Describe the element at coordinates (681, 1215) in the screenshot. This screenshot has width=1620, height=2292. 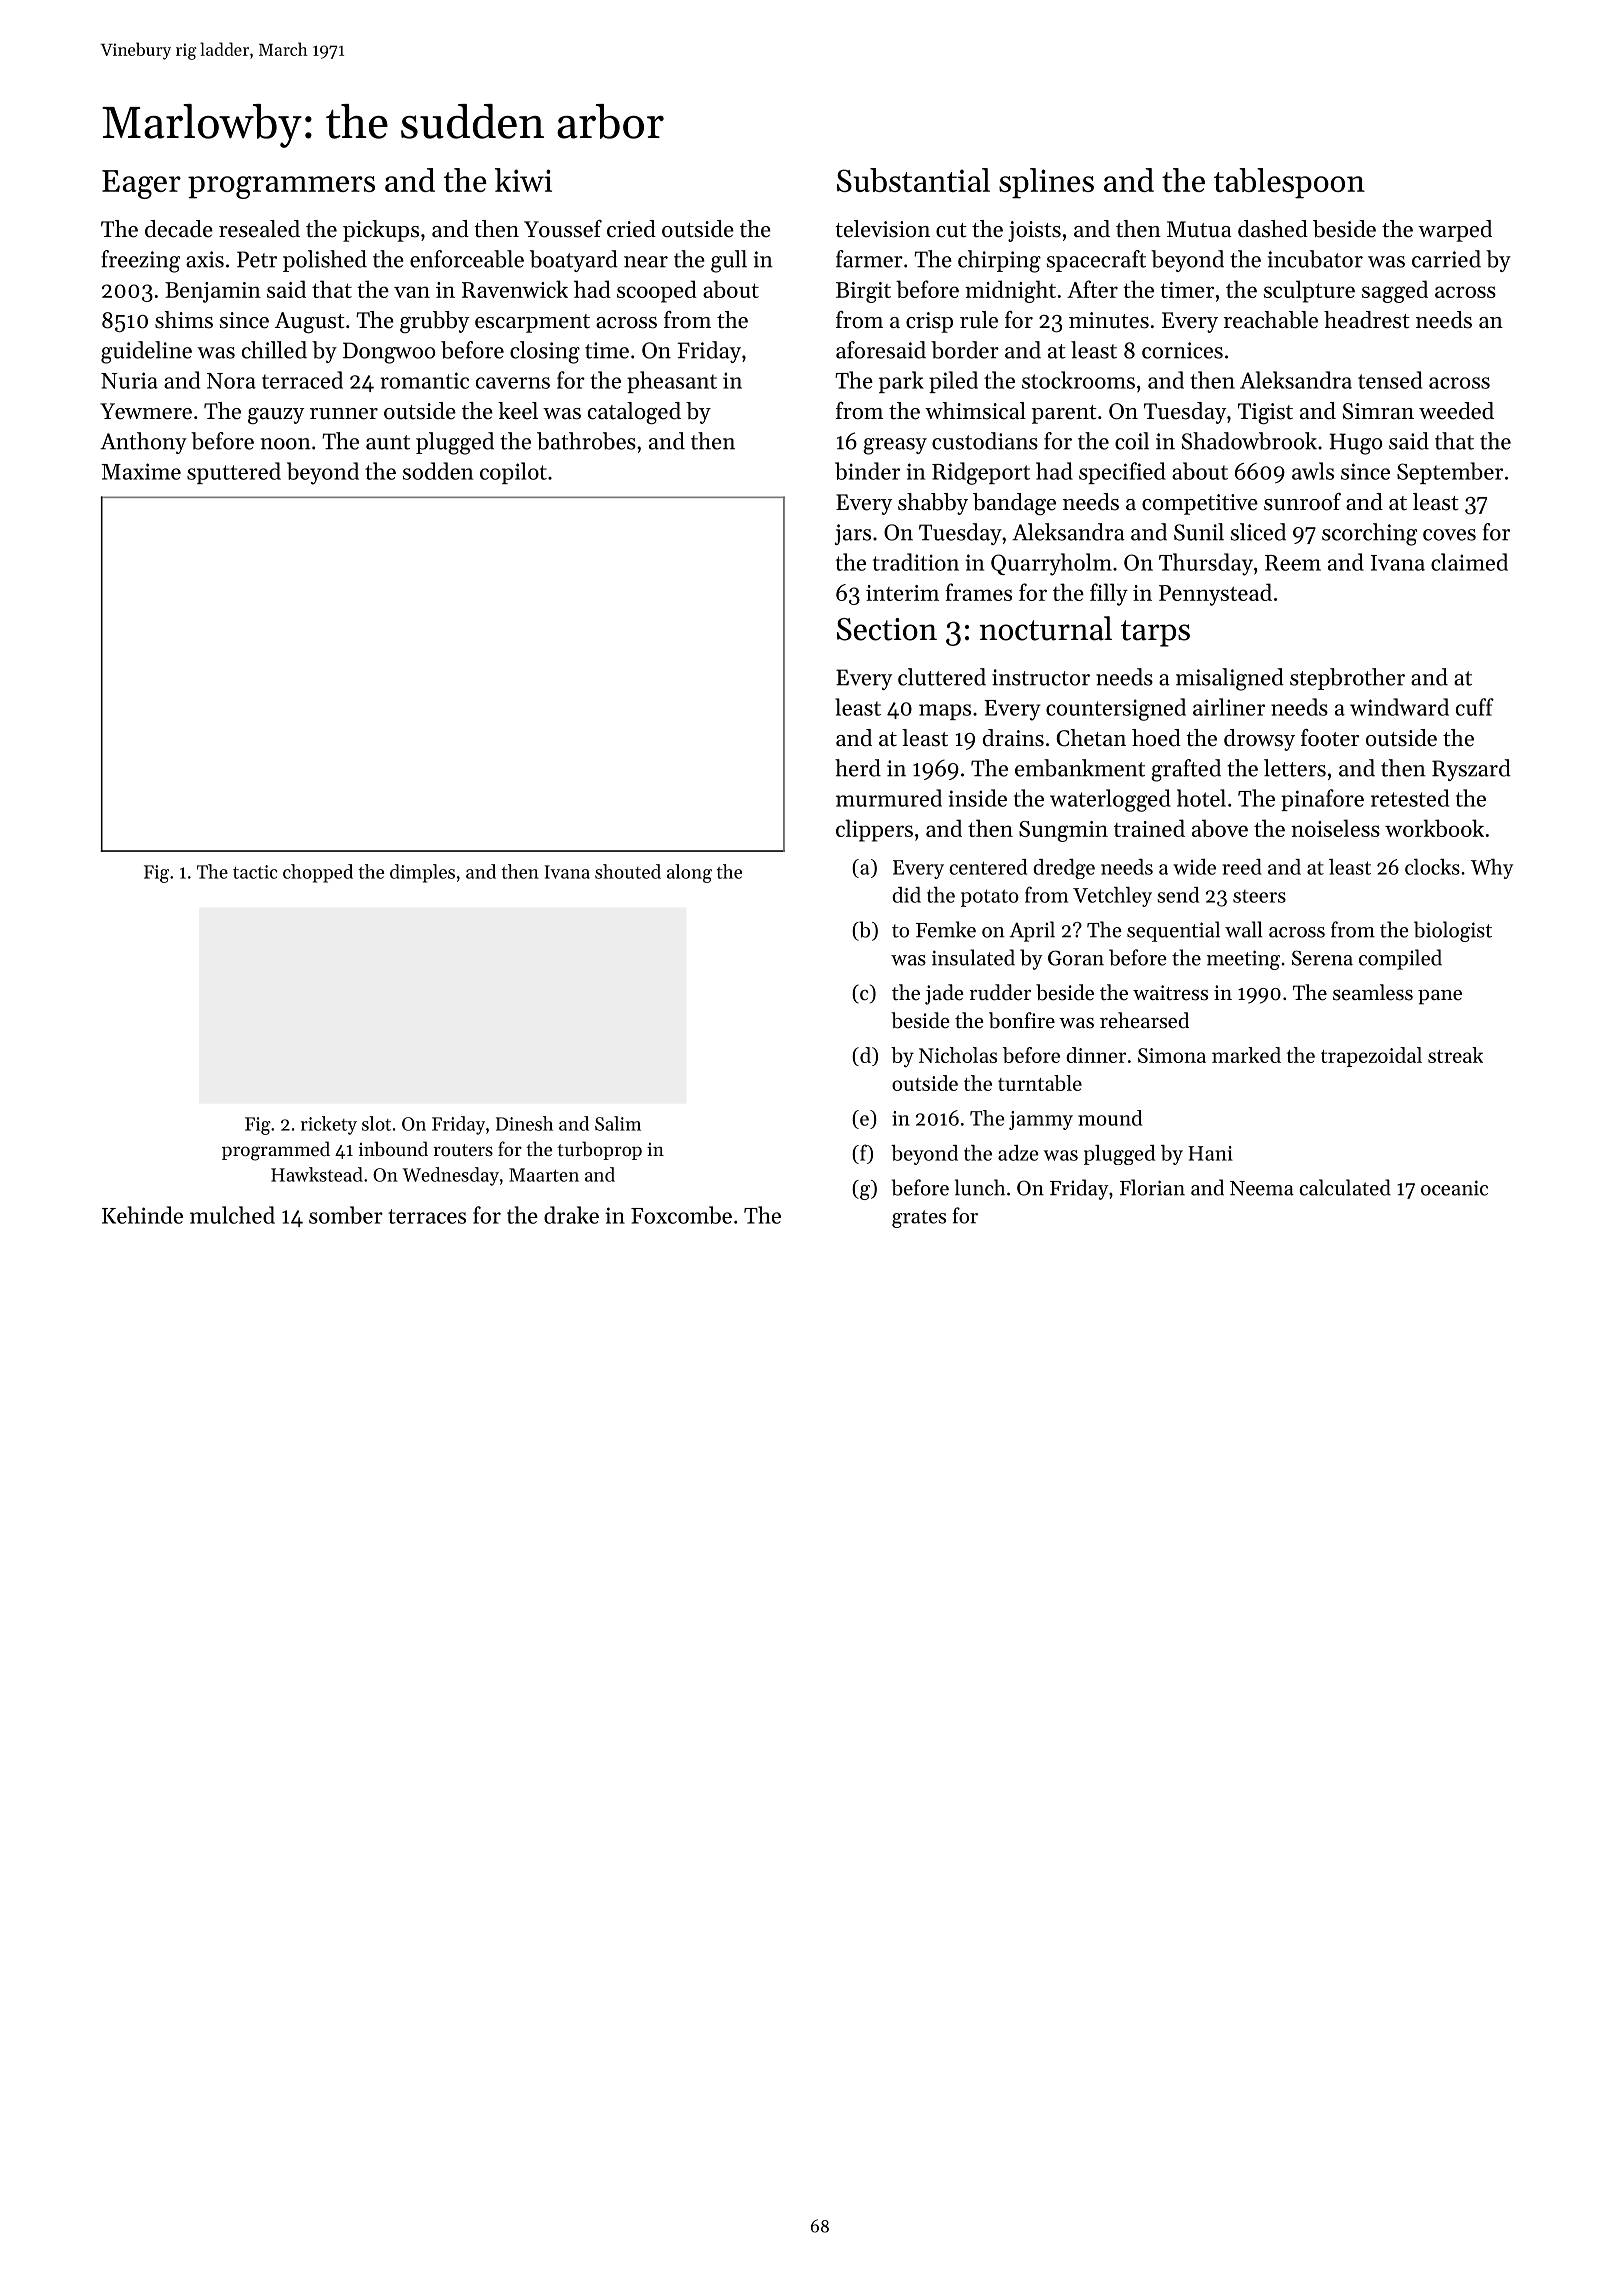
I see `Foxcombe` at that location.
